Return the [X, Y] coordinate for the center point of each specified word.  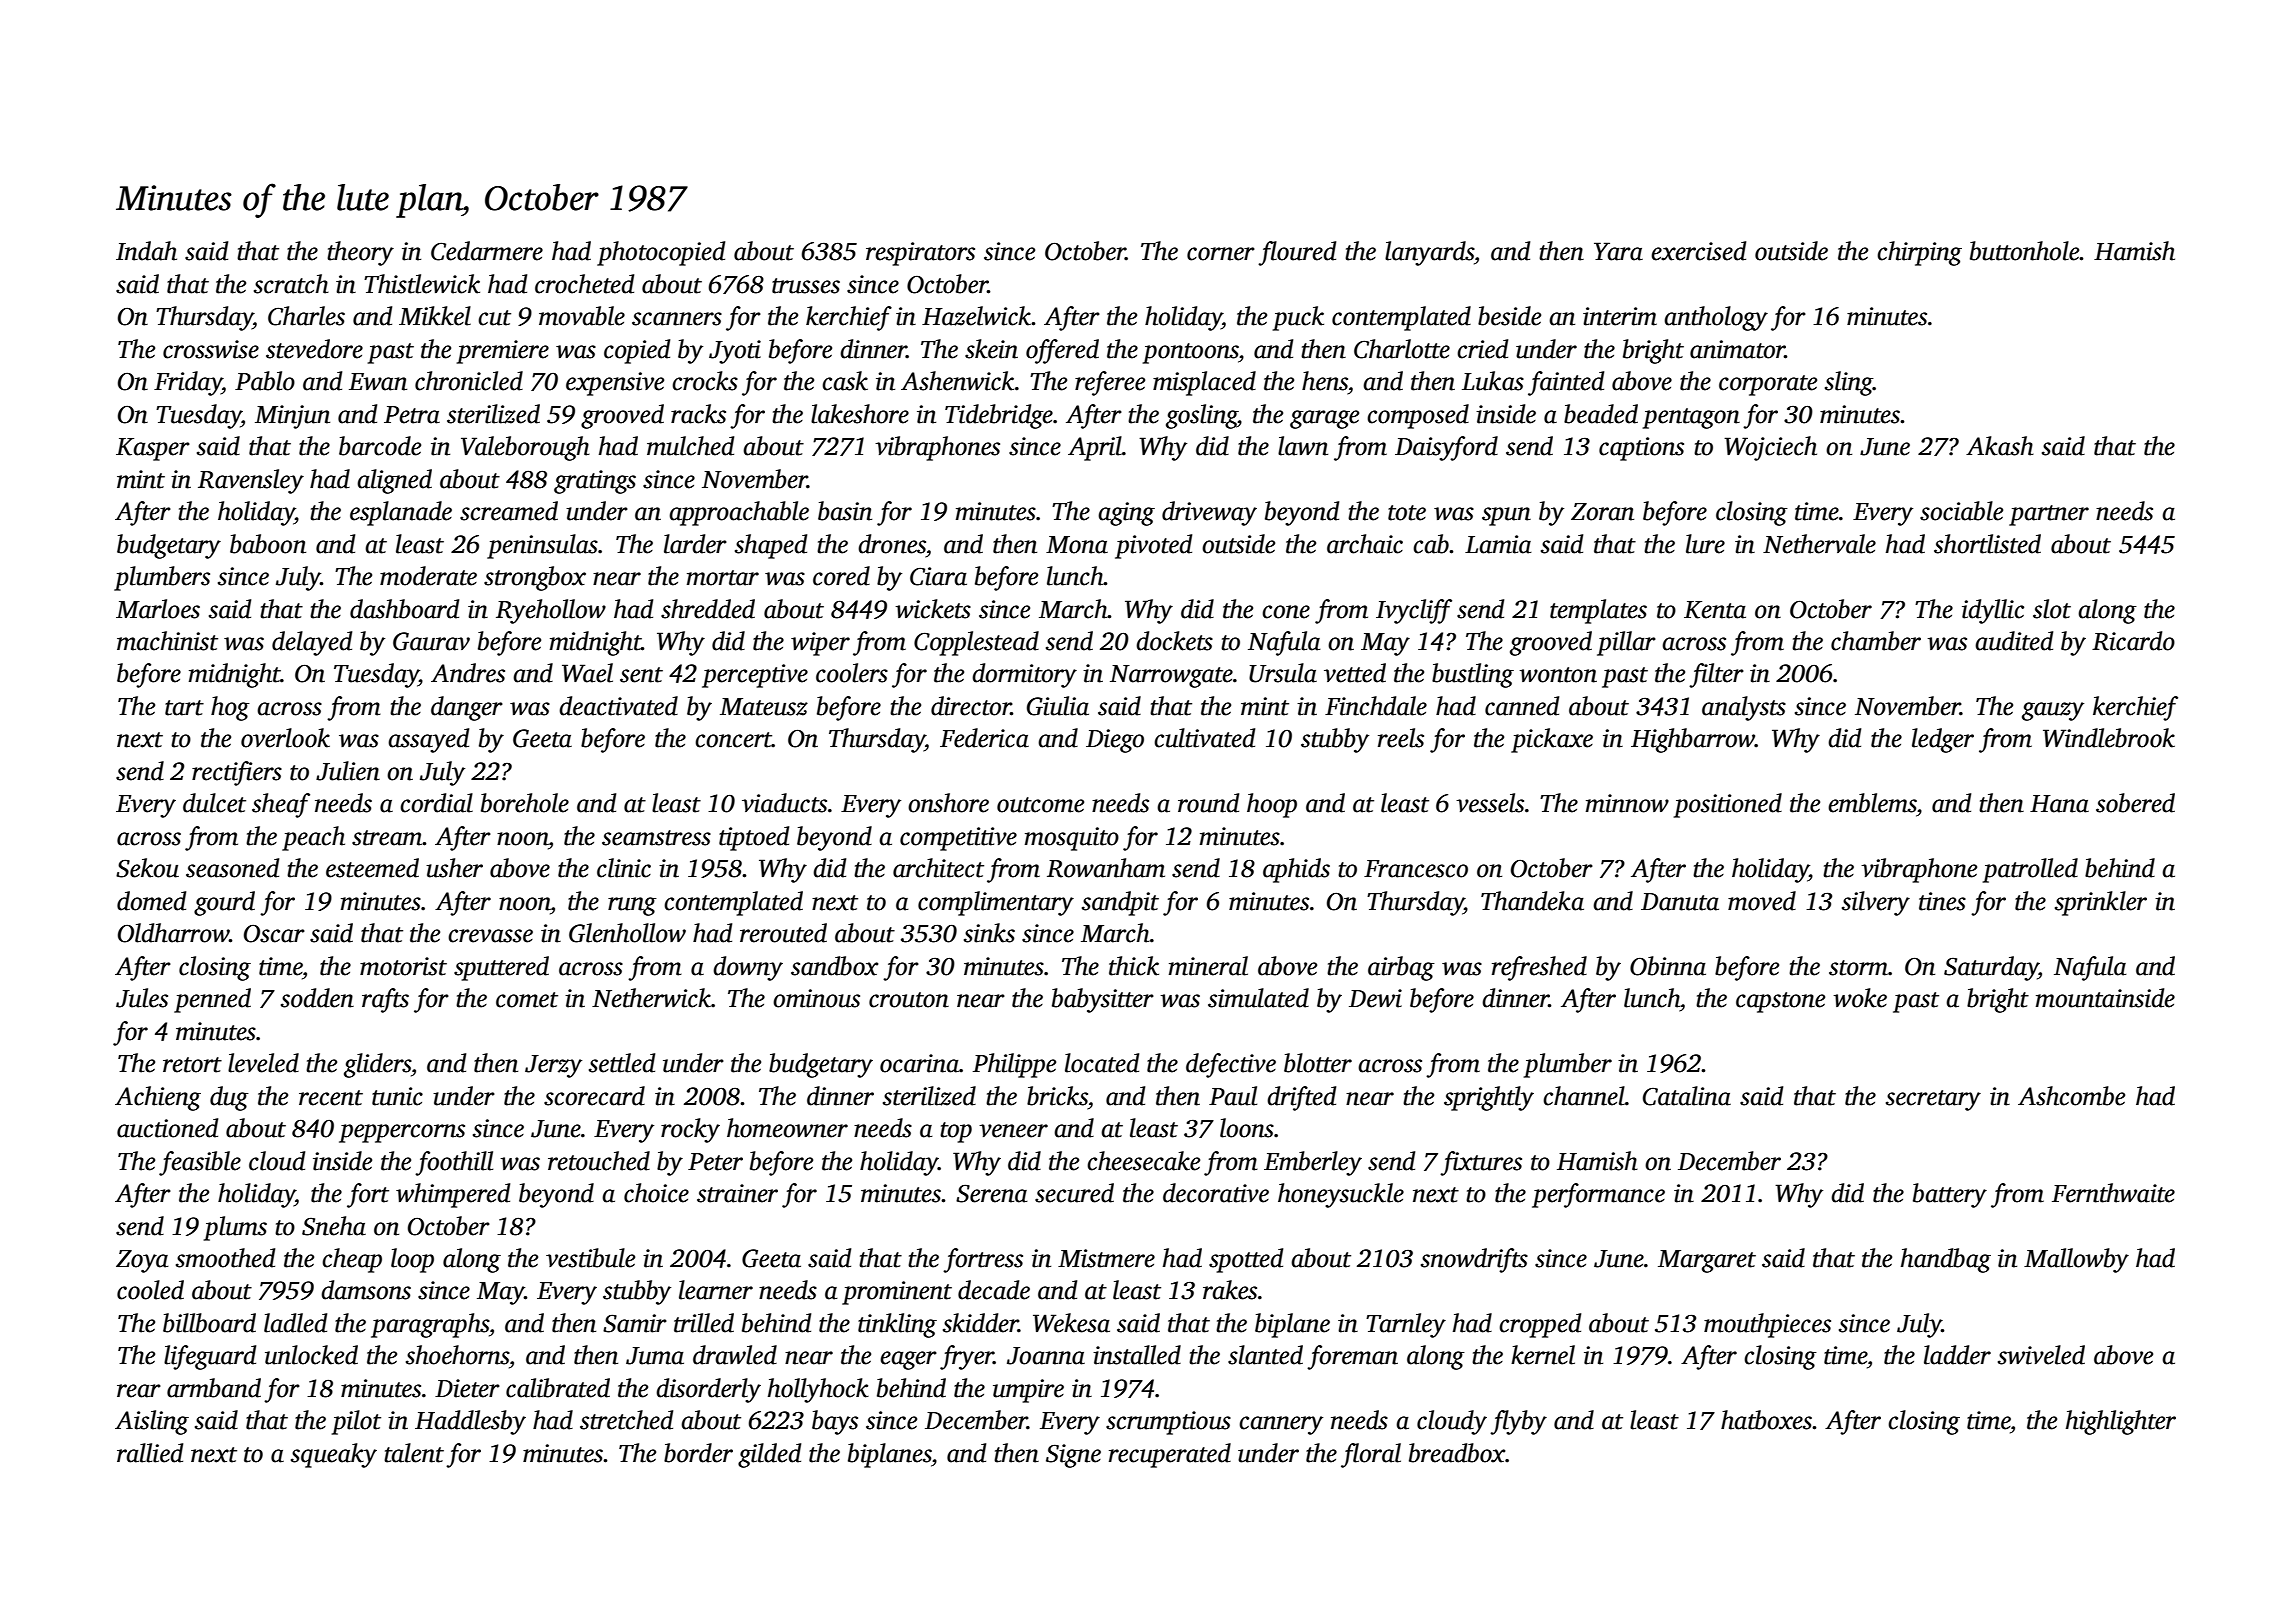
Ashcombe [2071, 1096]
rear [139, 1391]
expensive [615, 384]
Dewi [1375, 998]
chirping [1919, 253]
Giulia [1058, 706]
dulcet [214, 803]
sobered [2135, 803]
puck [1298, 318]
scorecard [594, 1096]
